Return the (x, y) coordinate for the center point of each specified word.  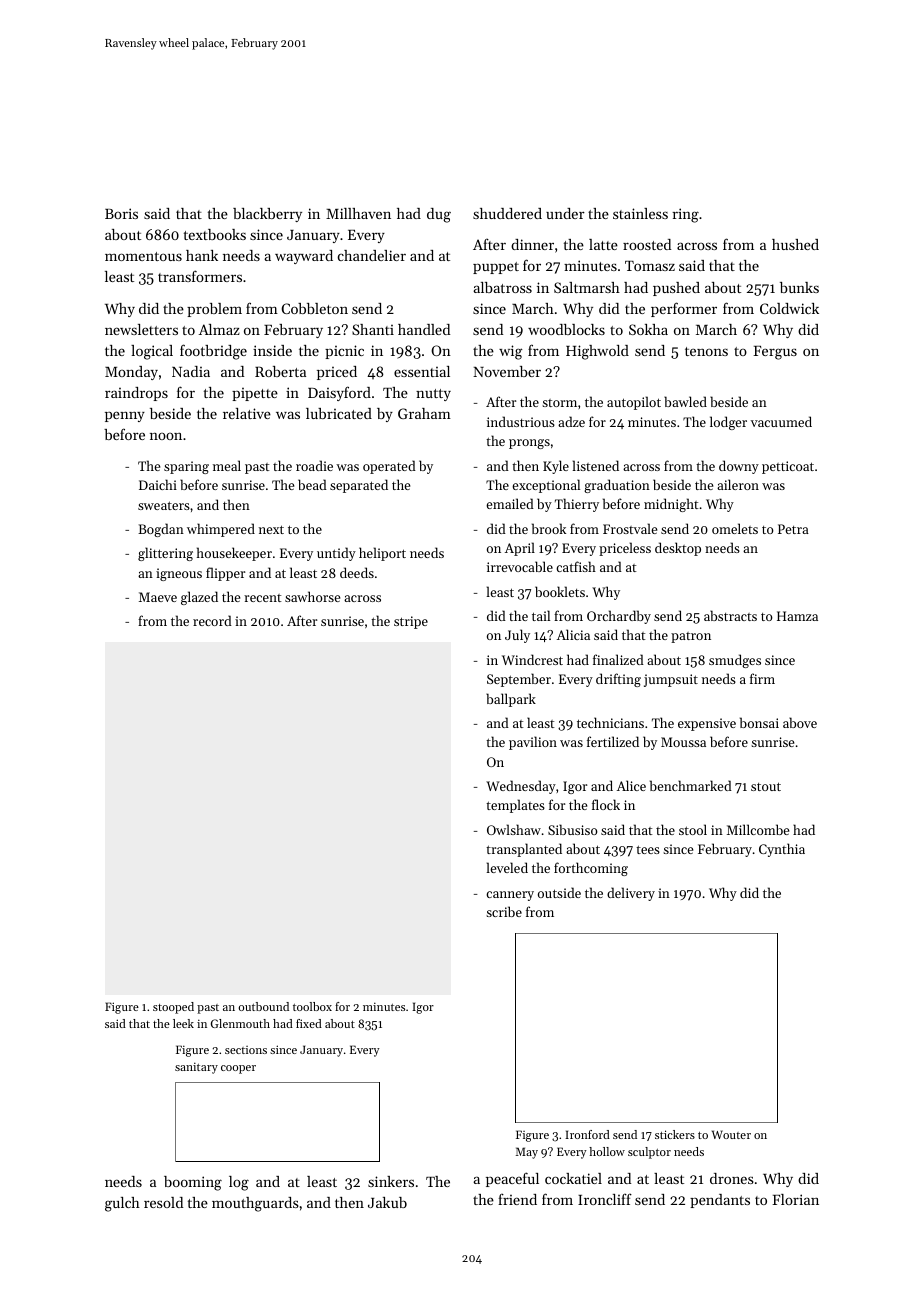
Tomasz (650, 266)
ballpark (511, 700)
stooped (173, 1008)
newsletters (141, 329)
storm (559, 403)
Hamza (797, 616)
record (212, 620)
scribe (504, 911)
